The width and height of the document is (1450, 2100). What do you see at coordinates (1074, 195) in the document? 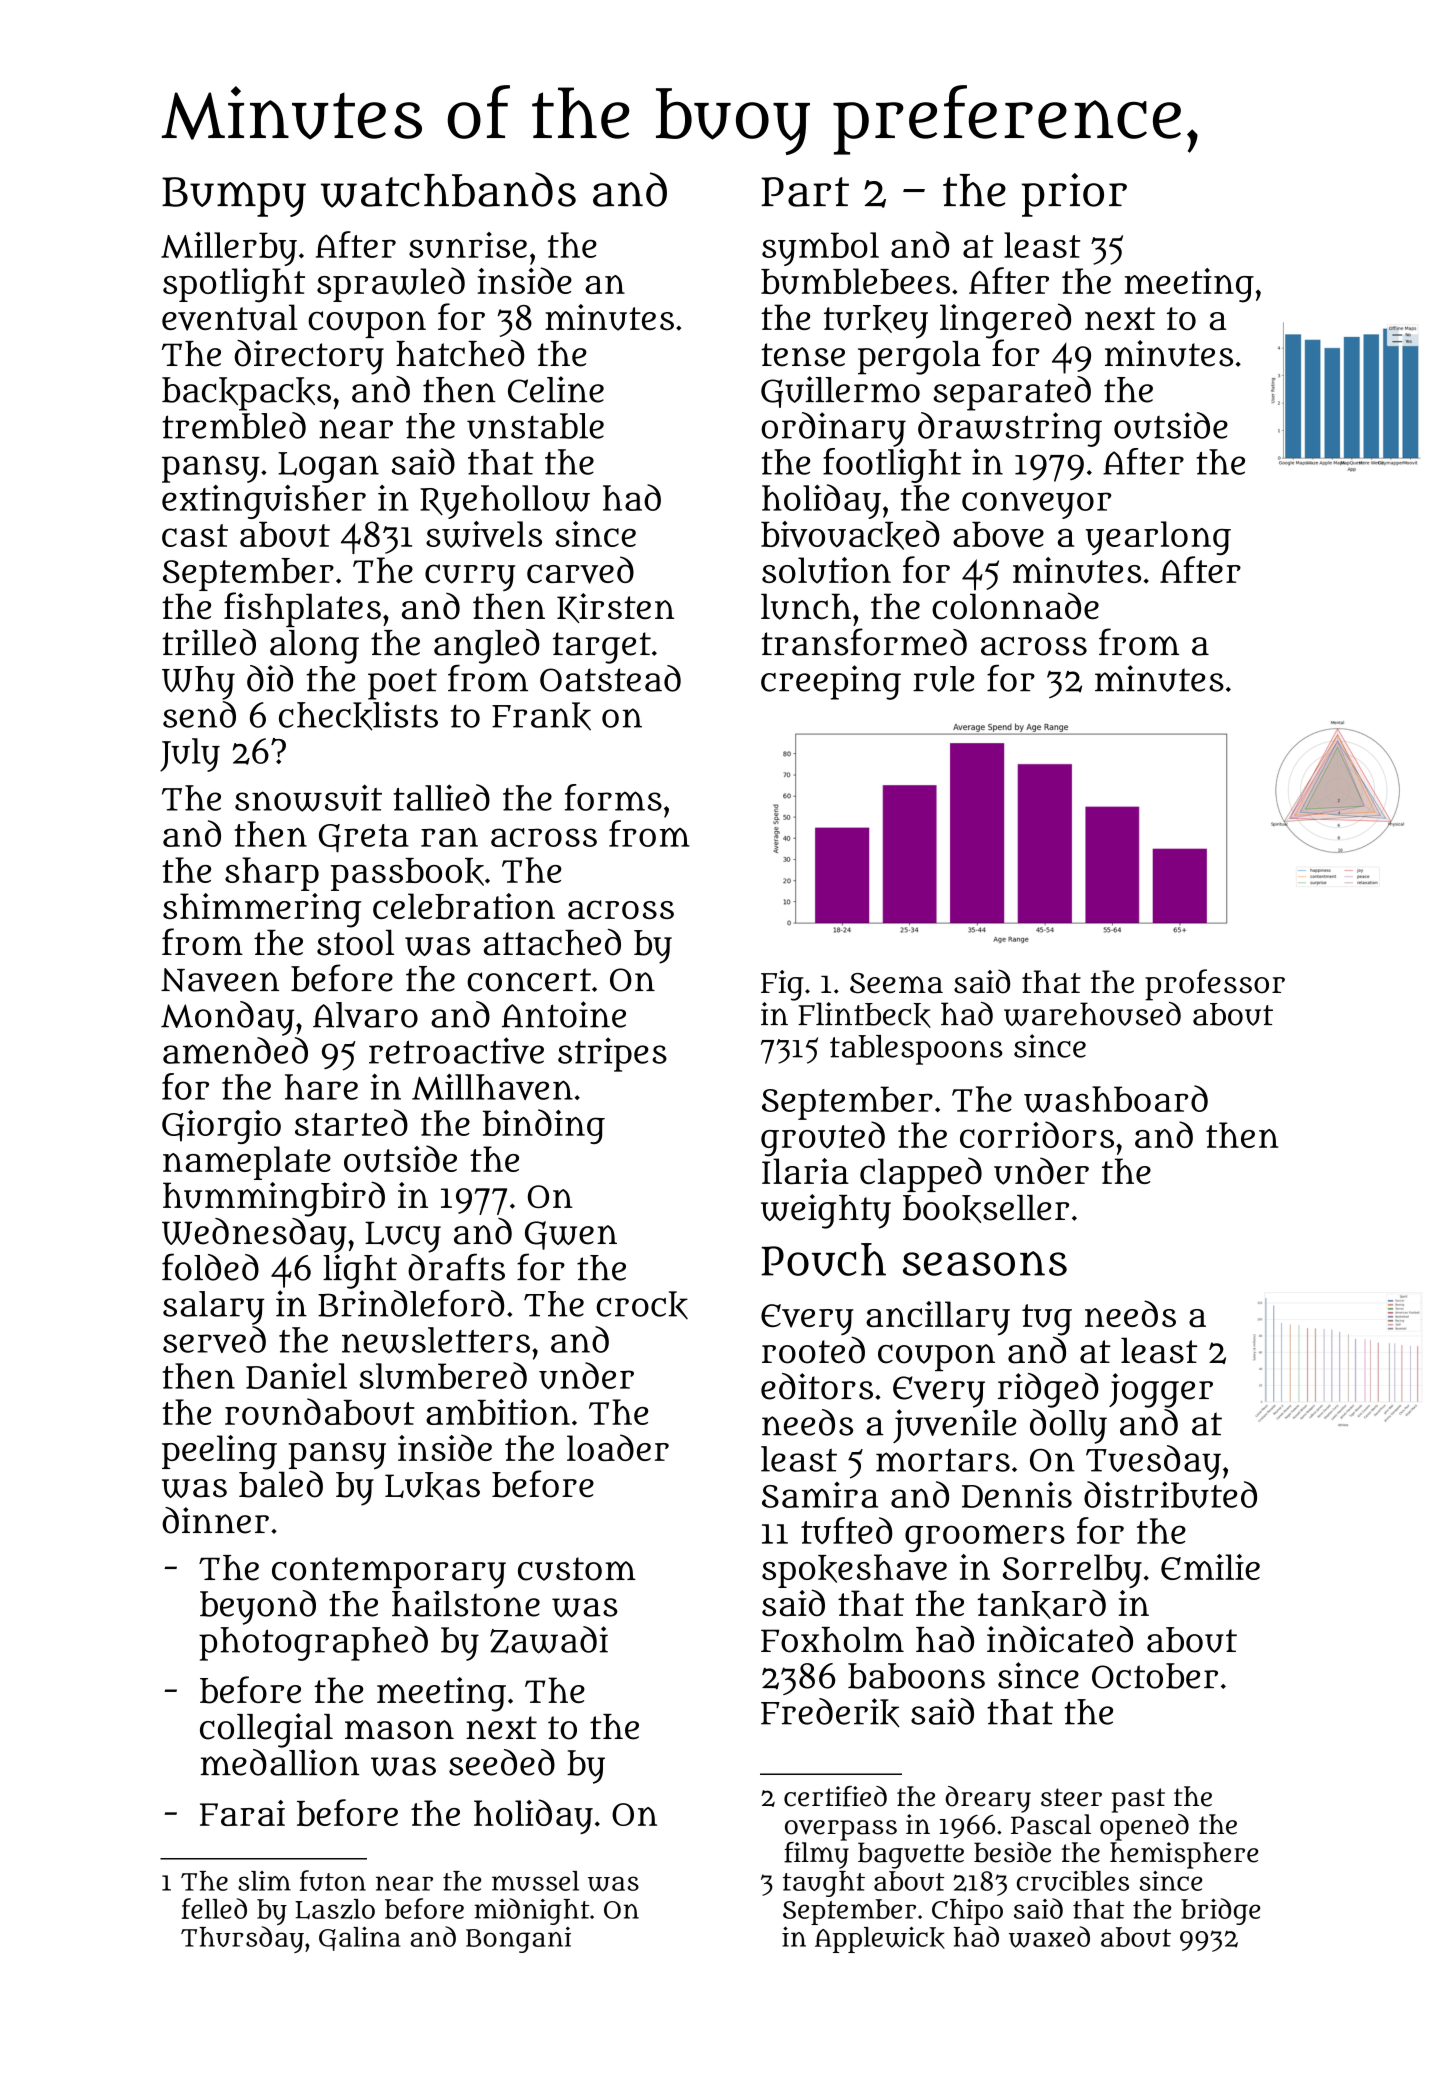
I see `prior` at bounding box center [1074, 195].
